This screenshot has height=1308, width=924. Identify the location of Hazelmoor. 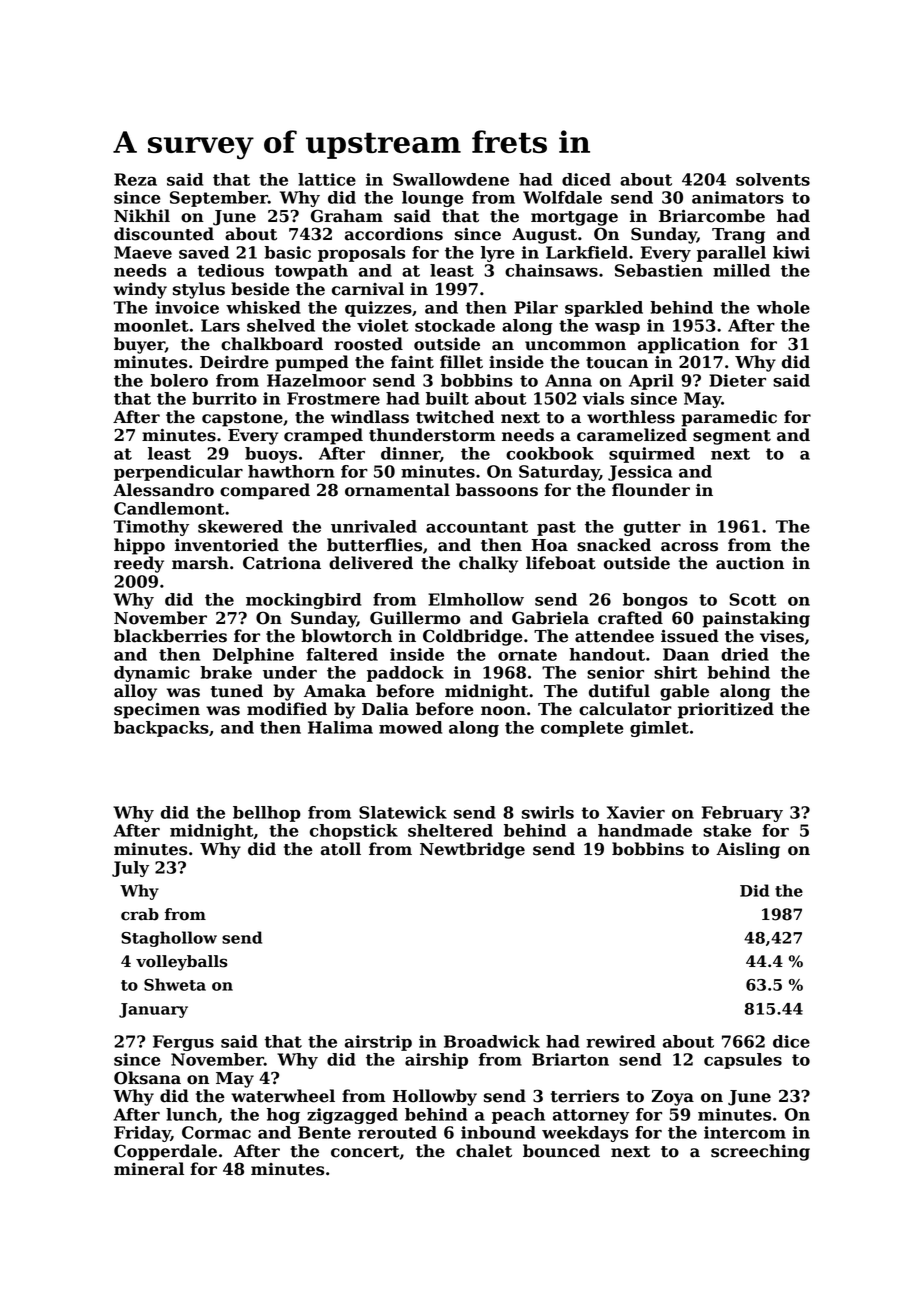
(316, 380).
